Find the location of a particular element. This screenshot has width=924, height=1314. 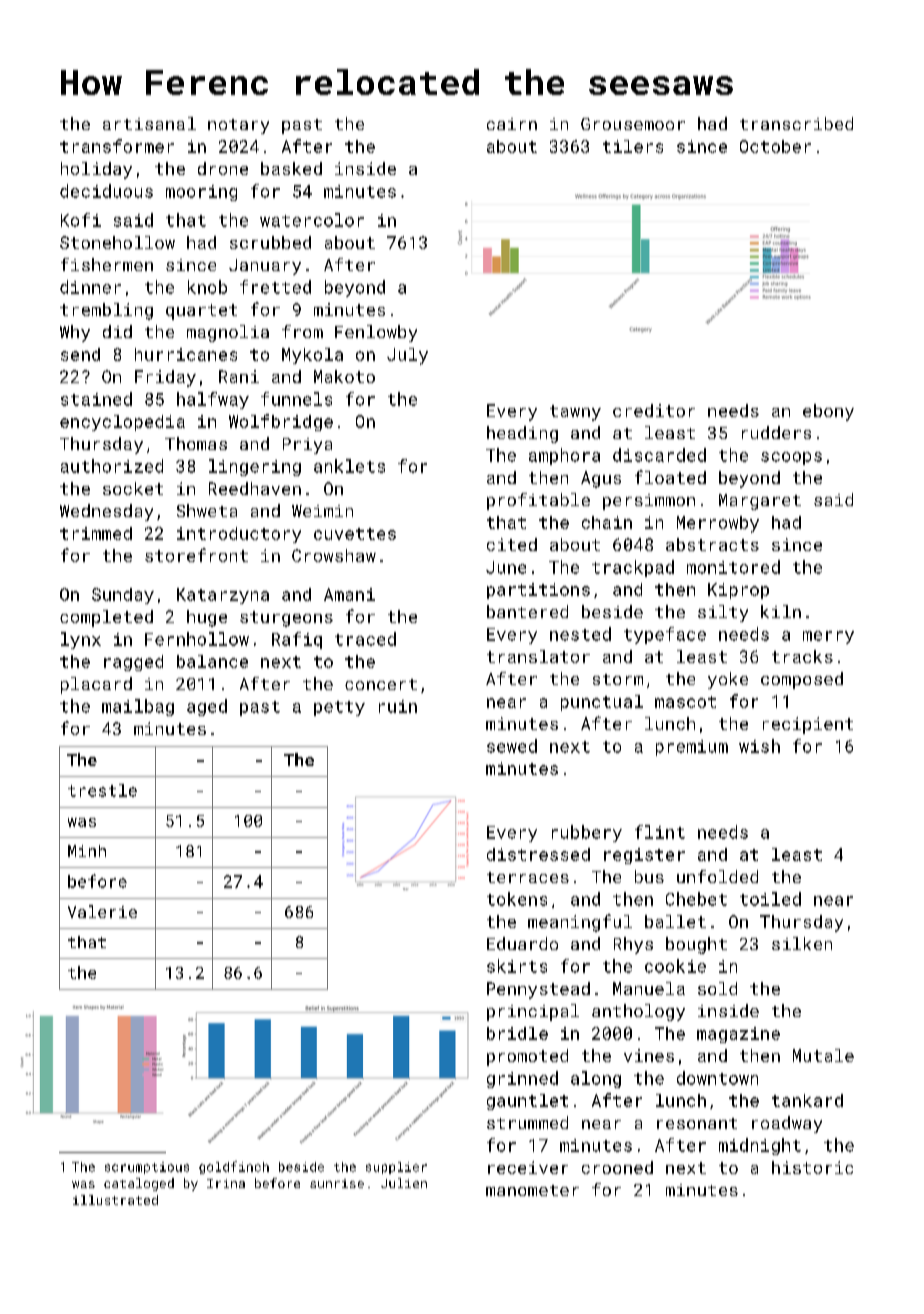

ebony is located at coordinates (828, 412).
